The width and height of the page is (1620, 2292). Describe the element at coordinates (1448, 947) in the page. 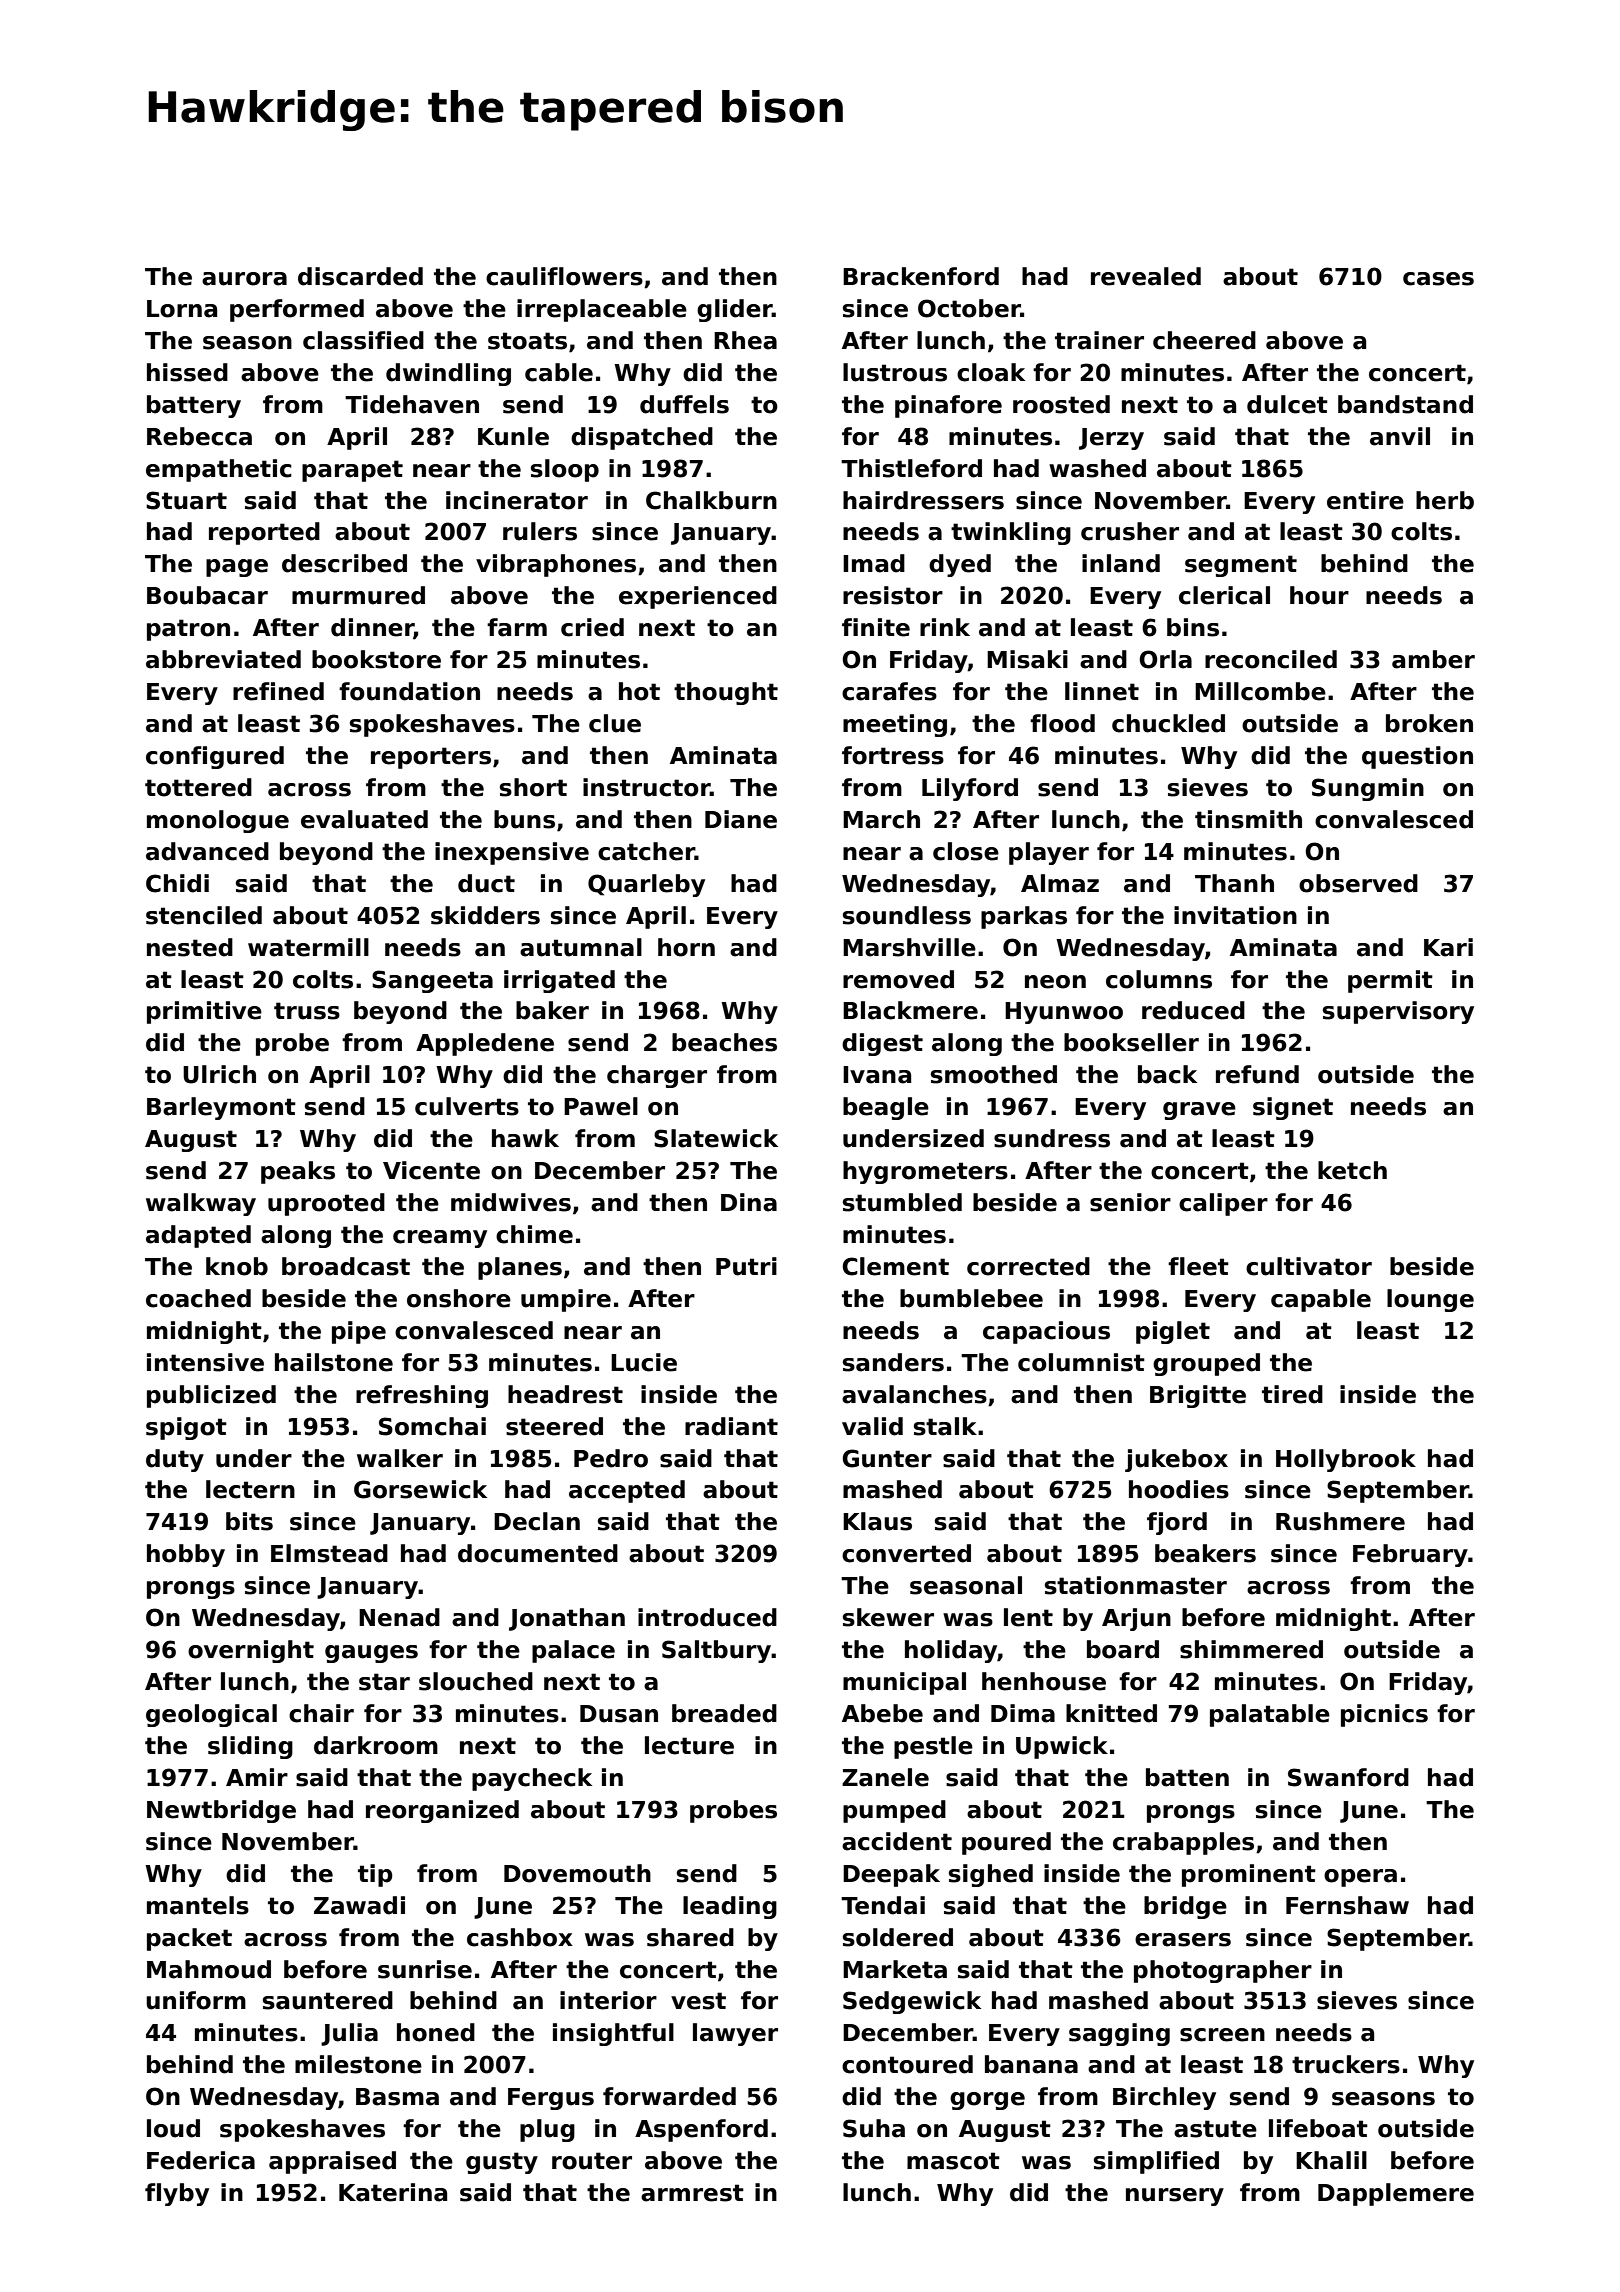

I see `Kari` at that location.
